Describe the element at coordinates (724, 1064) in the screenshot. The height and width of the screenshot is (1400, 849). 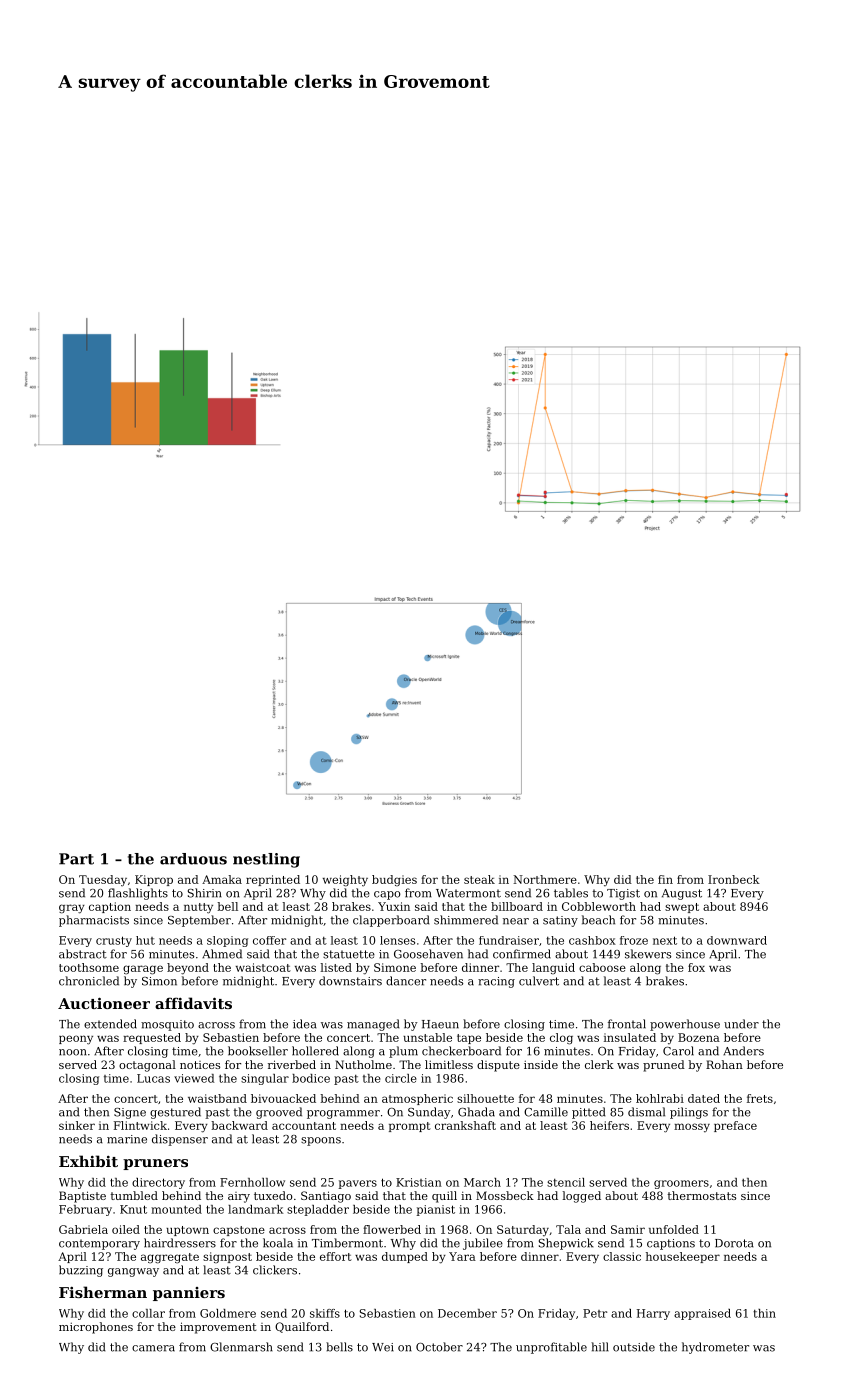
I see `Rohan` at that location.
